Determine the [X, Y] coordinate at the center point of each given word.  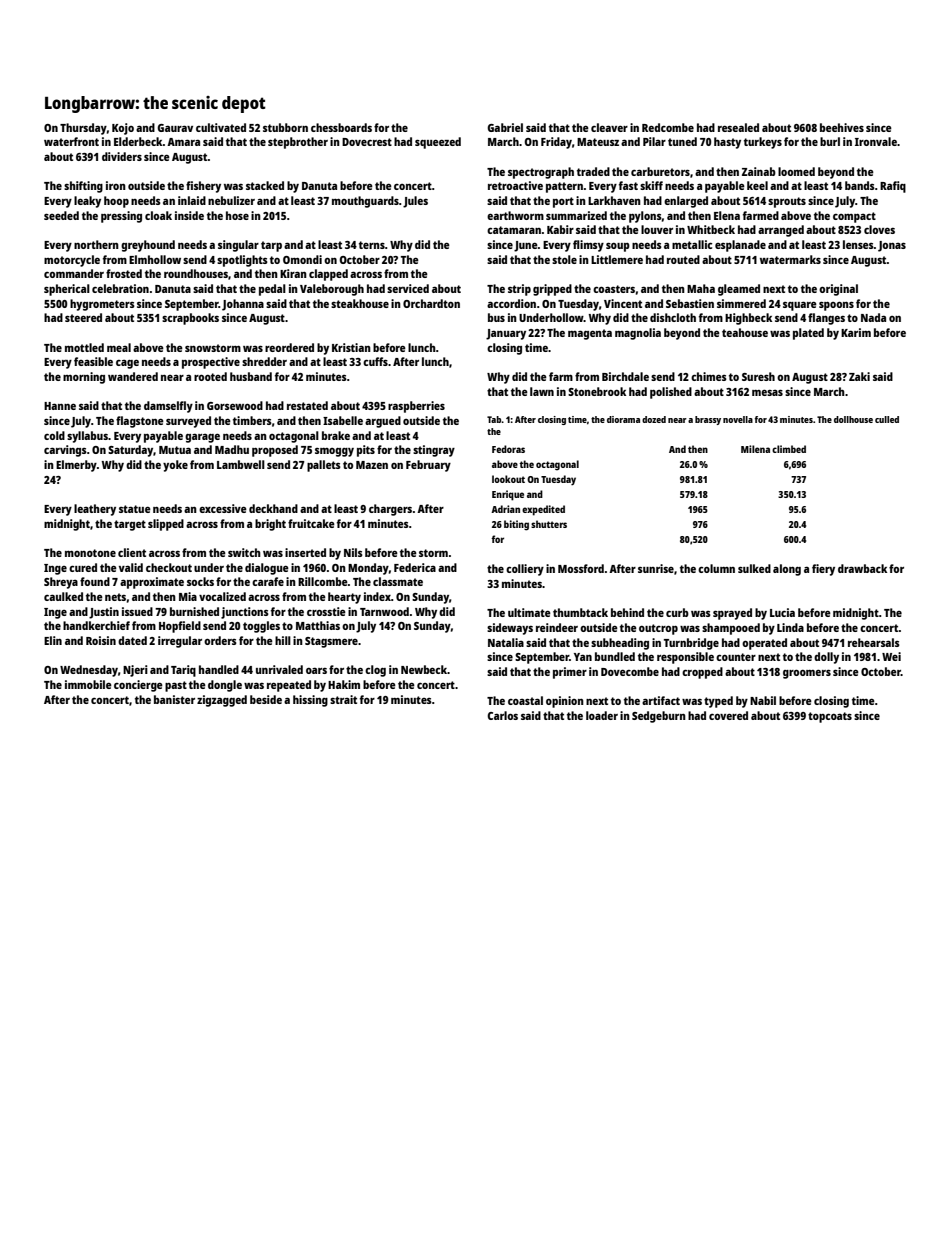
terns [372, 245]
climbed [789, 449]
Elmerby [76, 466]
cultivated [221, 127]
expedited [543, 510]
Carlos [503, 715]
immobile [88, 684]
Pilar [654, 141]
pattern [564, 187]
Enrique [508, 495]
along [787, 570]
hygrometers [102, 305]
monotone [90, 553]
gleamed [739, 290]
